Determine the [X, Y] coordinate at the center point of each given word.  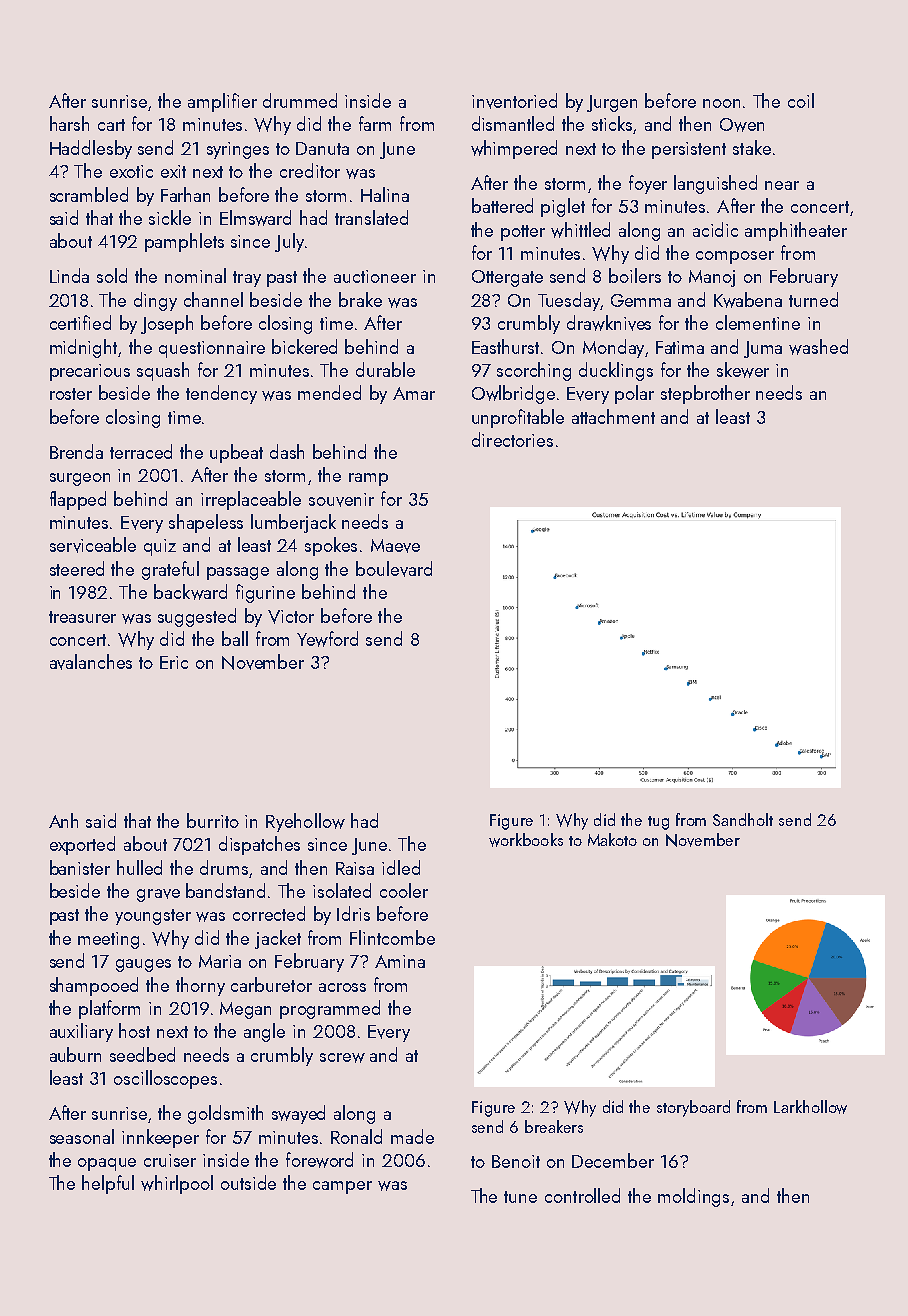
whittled [580, 230]
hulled [139, 867]
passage [238, 573]
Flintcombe [392, 937]
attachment [613, 416]
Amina [400, 961]
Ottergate [507, 278]
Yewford [327, 639]
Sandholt [743, 819]
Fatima [680, 347]
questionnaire [212, 349]
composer [735, 257]
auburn [75, 1054]
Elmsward [255, 218]
